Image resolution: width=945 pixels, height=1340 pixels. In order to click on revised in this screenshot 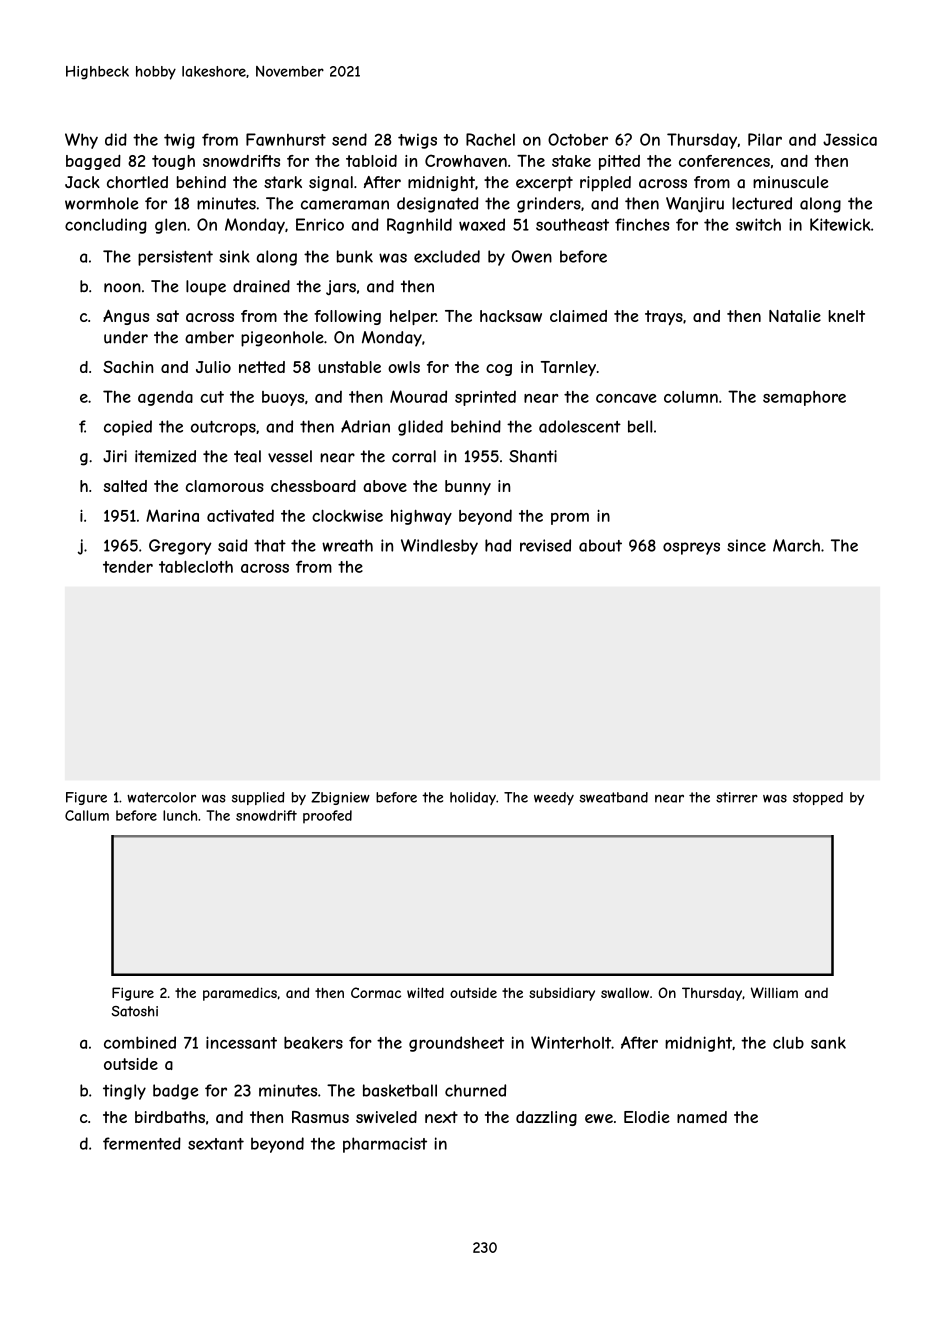, I will do `click(545, 545)`.
